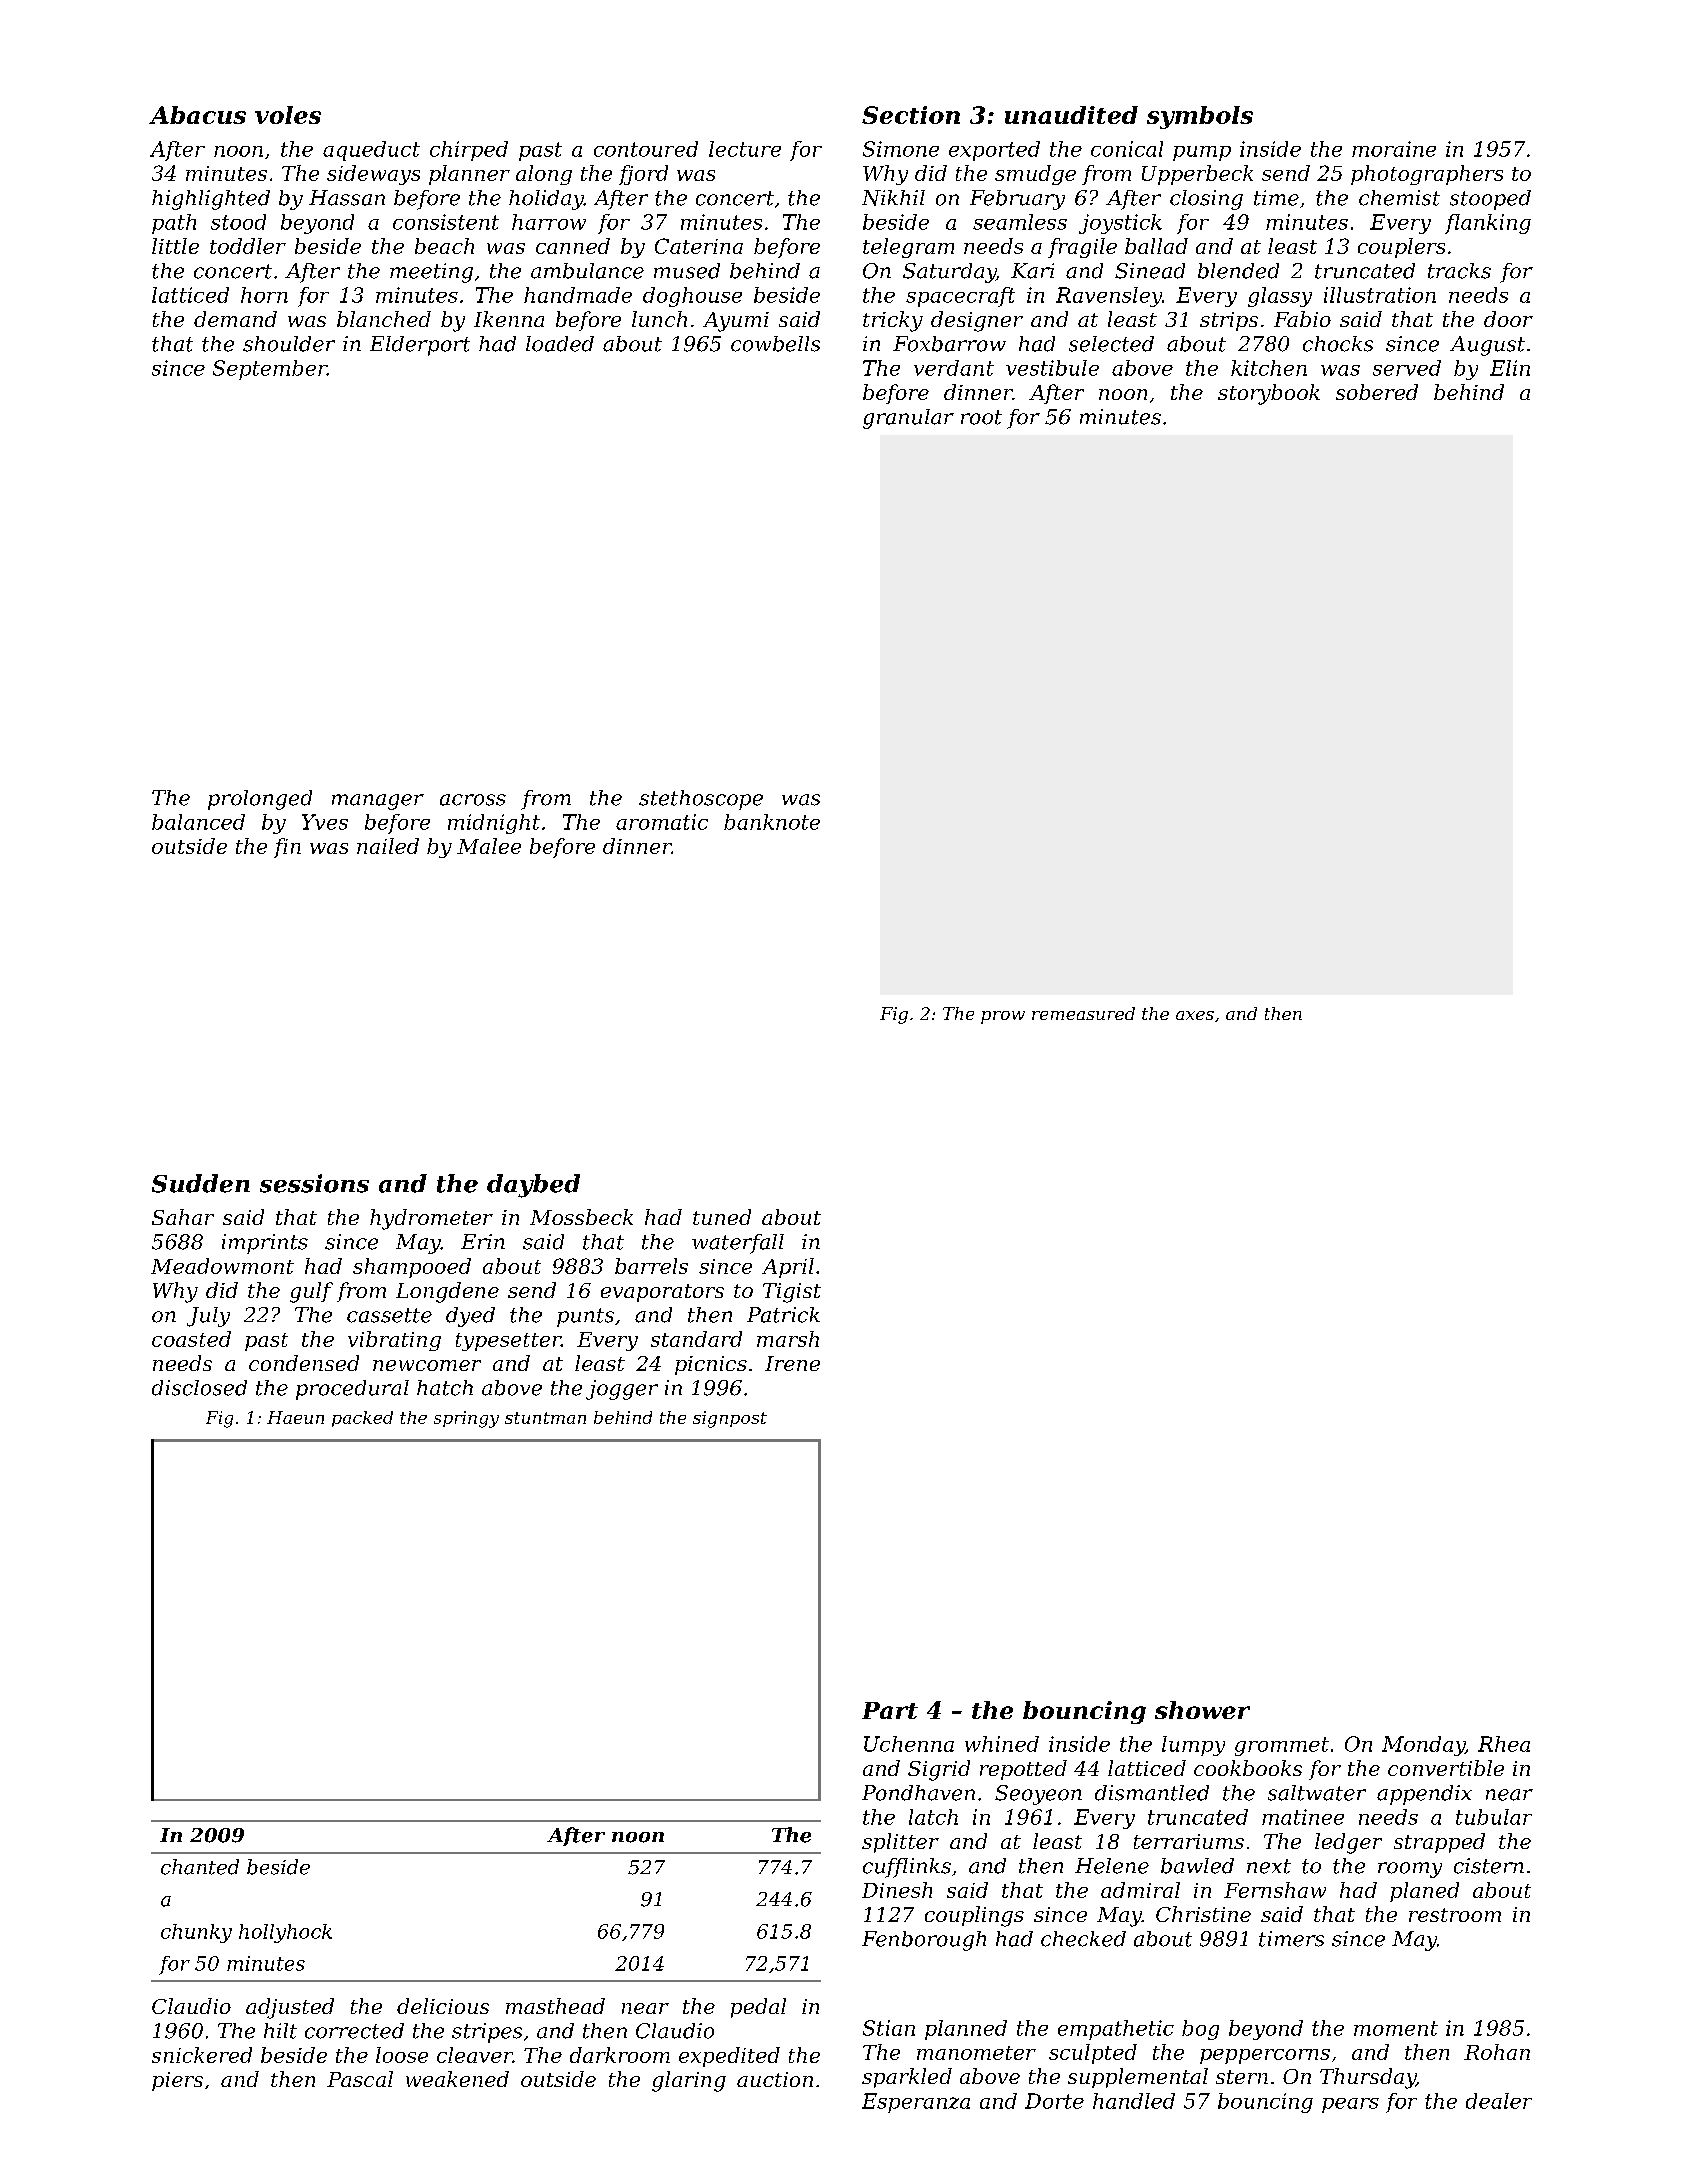 The height and width of the page is (2178, 1683). I want to click on remeasured, so click(1083, 1013).
